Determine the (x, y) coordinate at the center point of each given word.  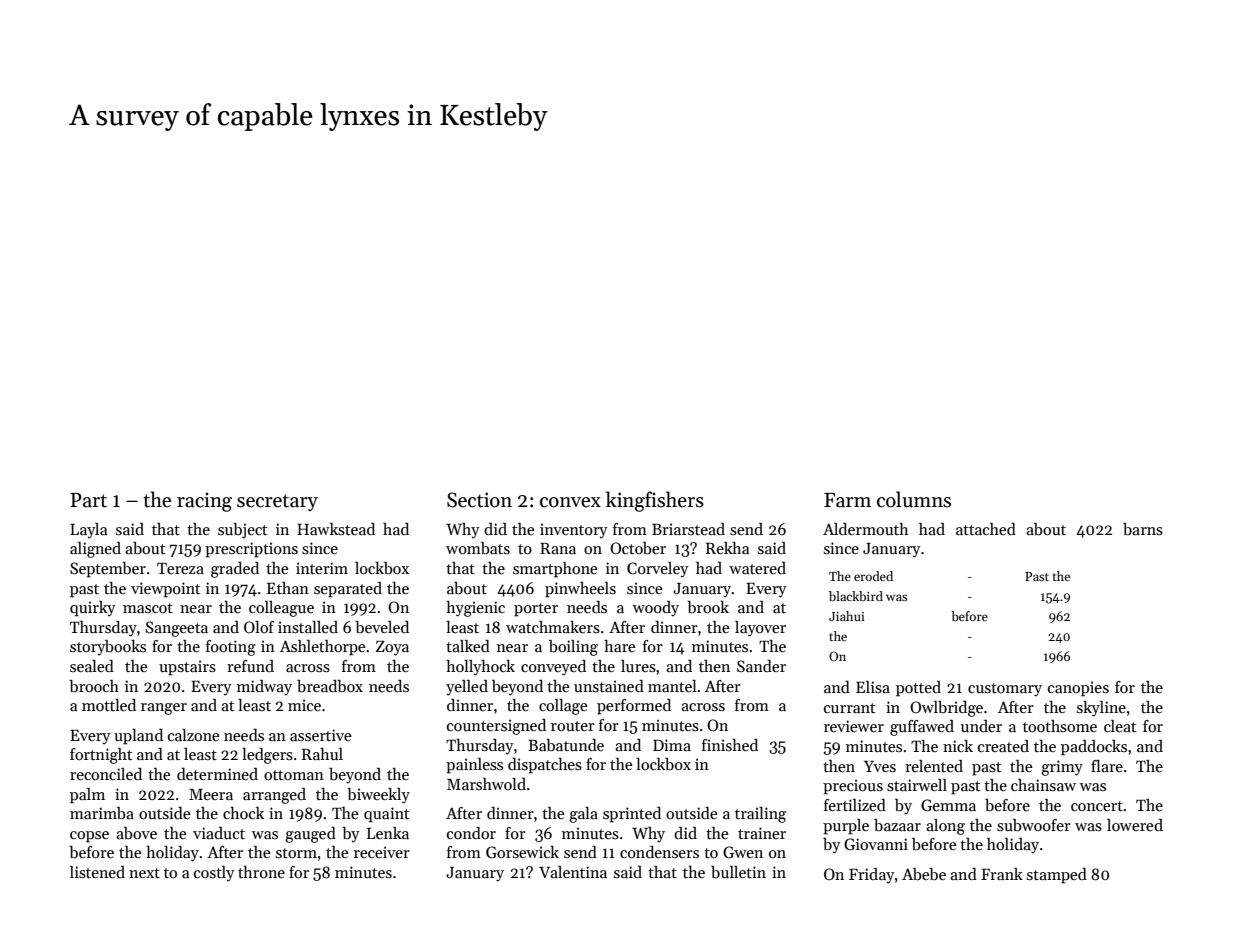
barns (1143, 529)
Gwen (743, 852)
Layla (88, 531)
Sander (761, 666)
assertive (321, 735)
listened (97, 872)
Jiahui (847, 616)
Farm (847, 500)
